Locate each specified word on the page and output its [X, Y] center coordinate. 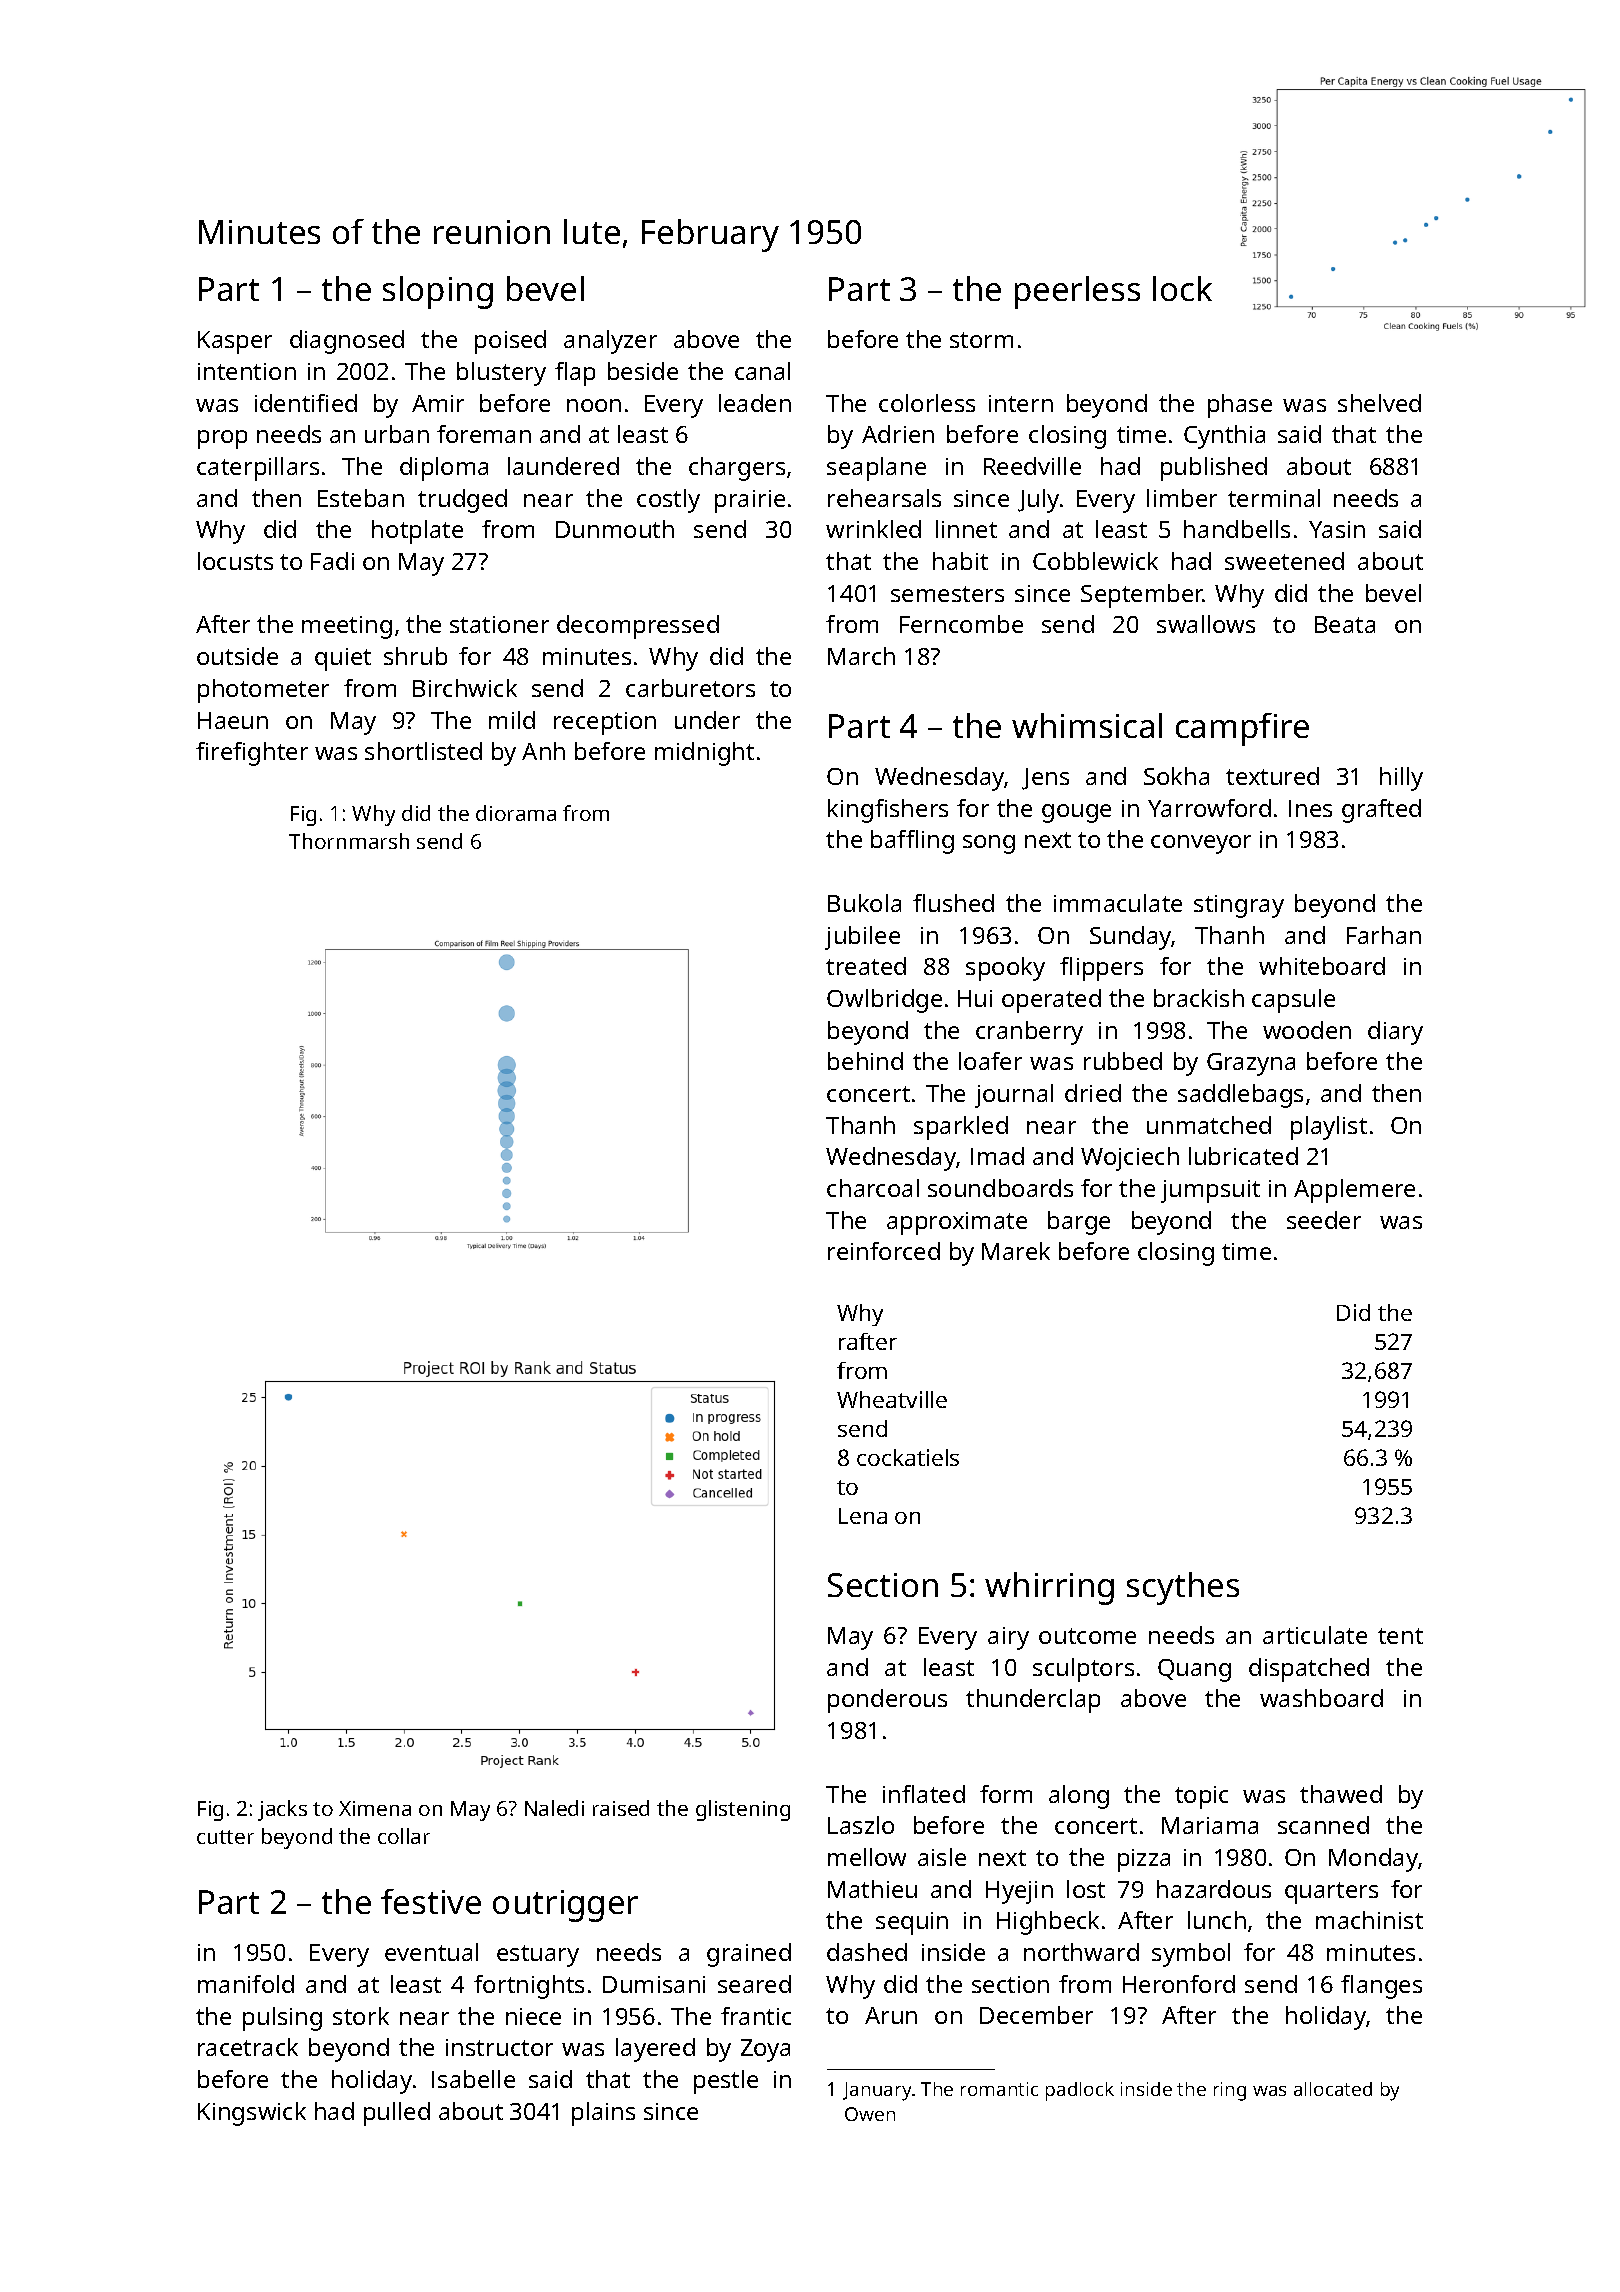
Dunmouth [615, 529]
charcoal [873, 1188]
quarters [1331, 1893]
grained [749, 1955]
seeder [1324, 1220]
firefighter [252, 754]
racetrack [248, 2047]
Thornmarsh [349, 841]
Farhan [1384, 935]
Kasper [235, 342]
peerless [1077, 292]
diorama [516, 813]
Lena [863, 1516]
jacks [282, 1810]
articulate [1315, 1635]
